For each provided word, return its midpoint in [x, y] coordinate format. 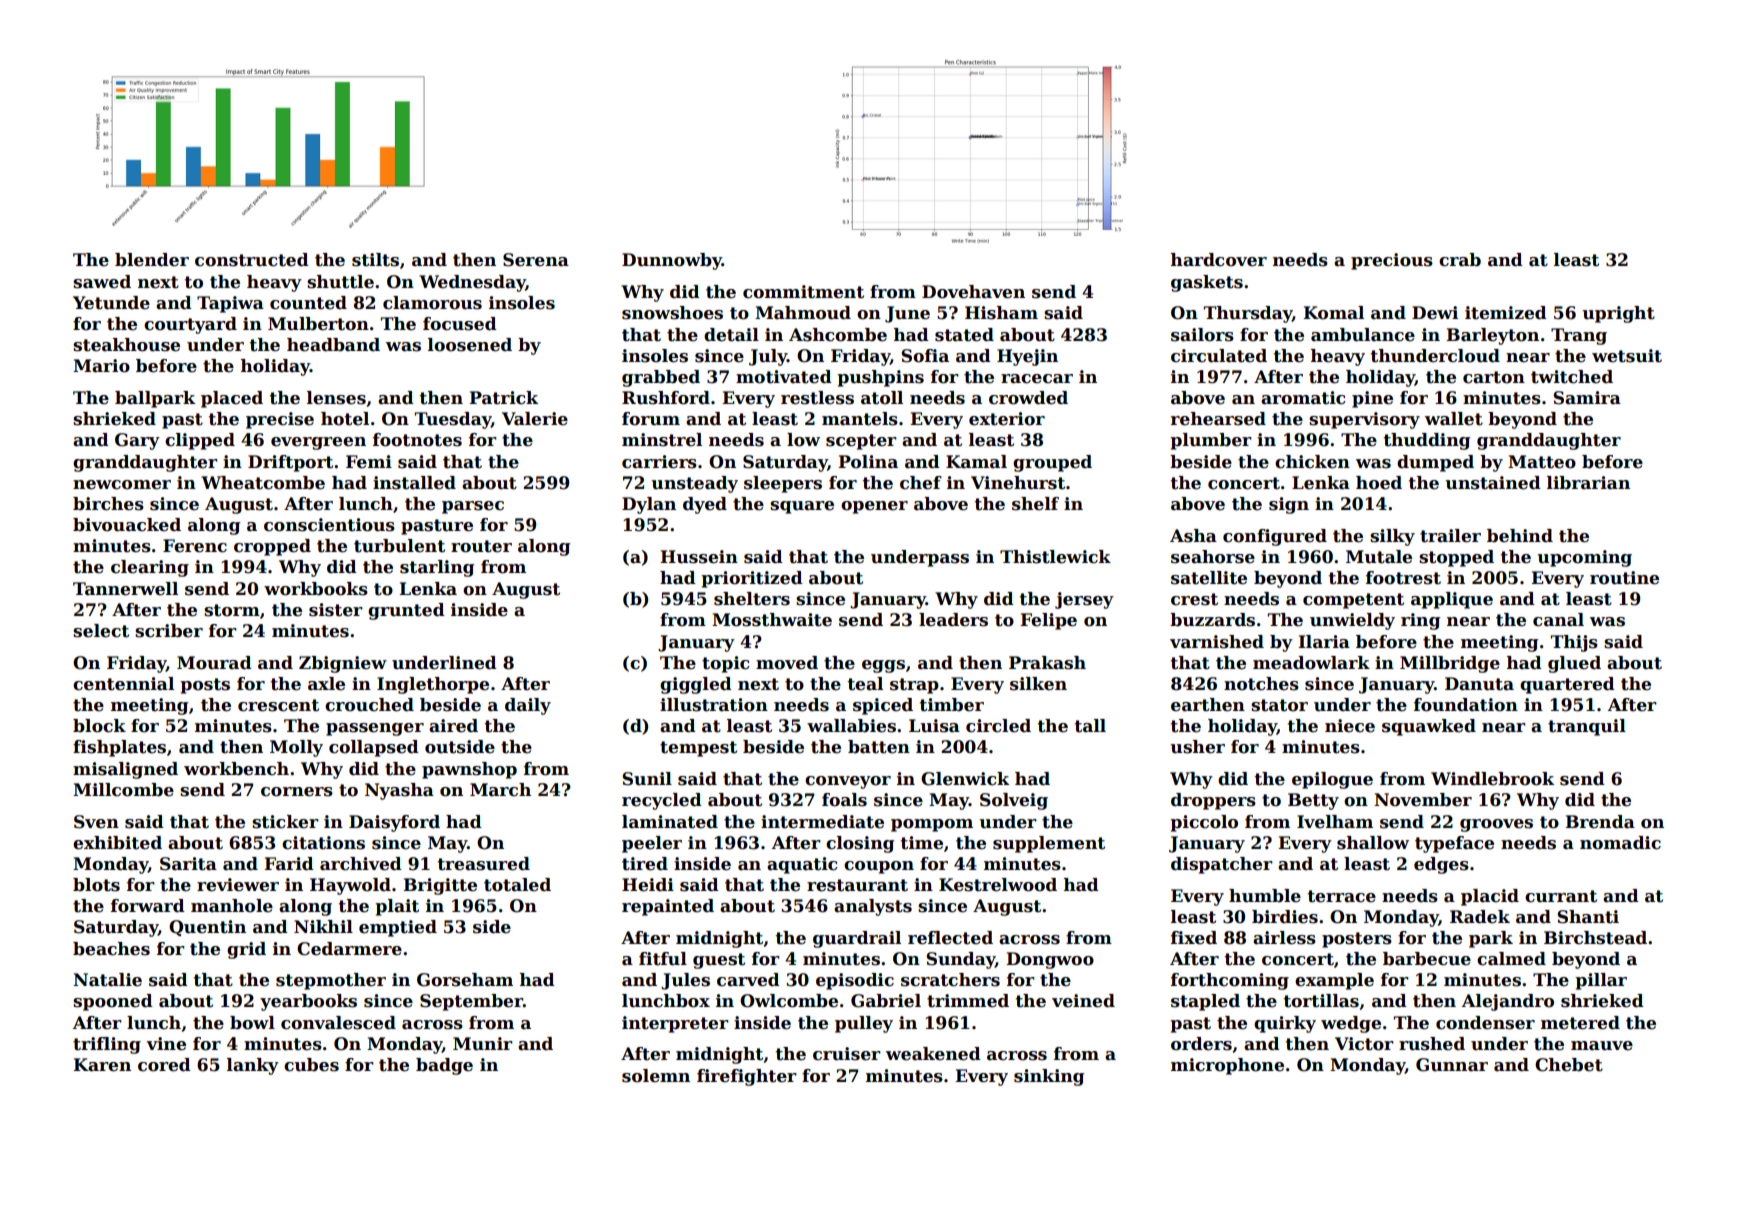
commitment [803, 292]
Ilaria [1324, 642]
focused [460, 324]
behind [1520, 536]
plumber [1211, 441]
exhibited [117, 843]
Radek [1480, 917]
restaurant [857, 885]
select [101, 631]
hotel [345, 419]
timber [951, 705]
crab [1460, 260]
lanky [253, 1066]
